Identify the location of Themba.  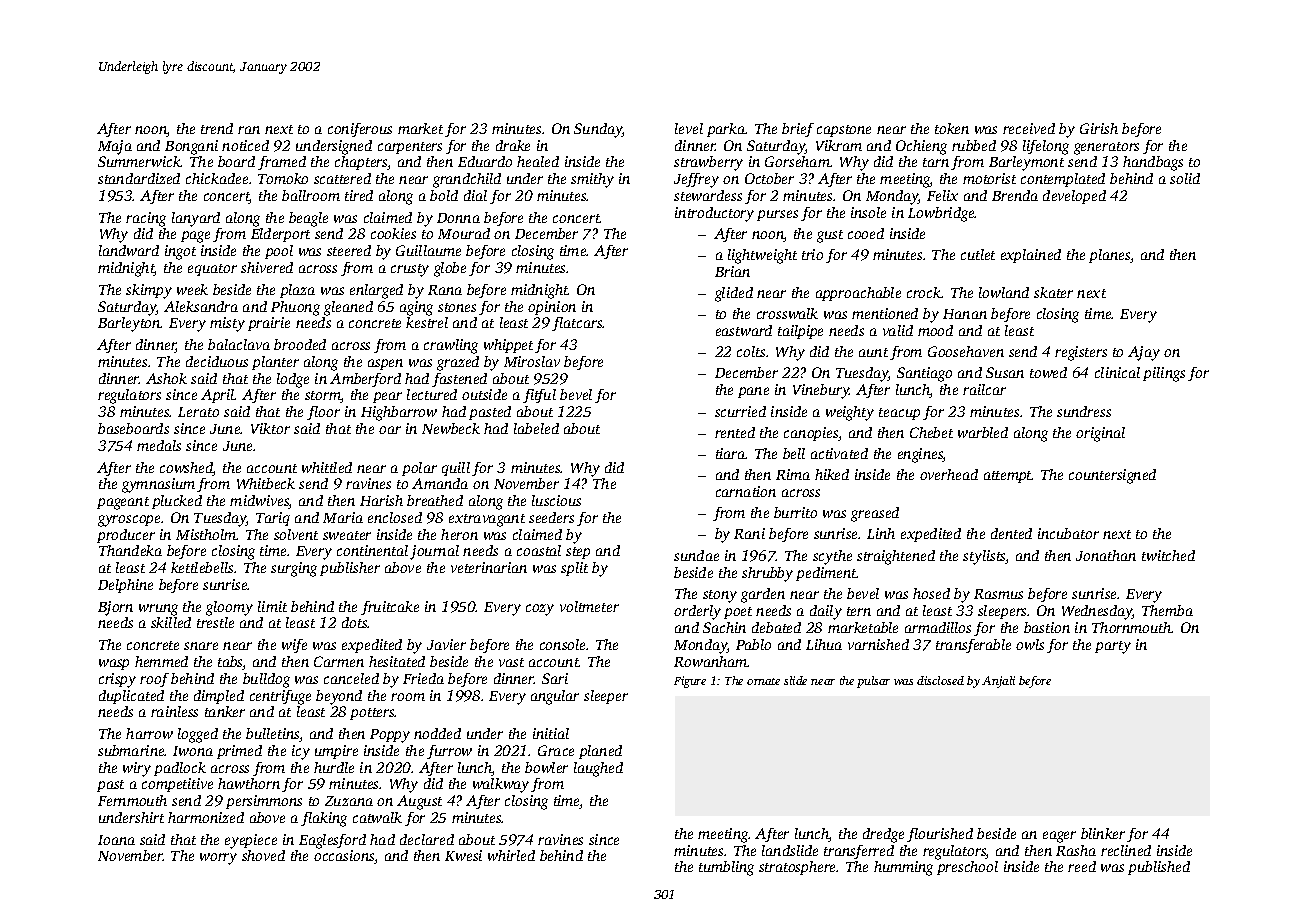
(1167, 610).
